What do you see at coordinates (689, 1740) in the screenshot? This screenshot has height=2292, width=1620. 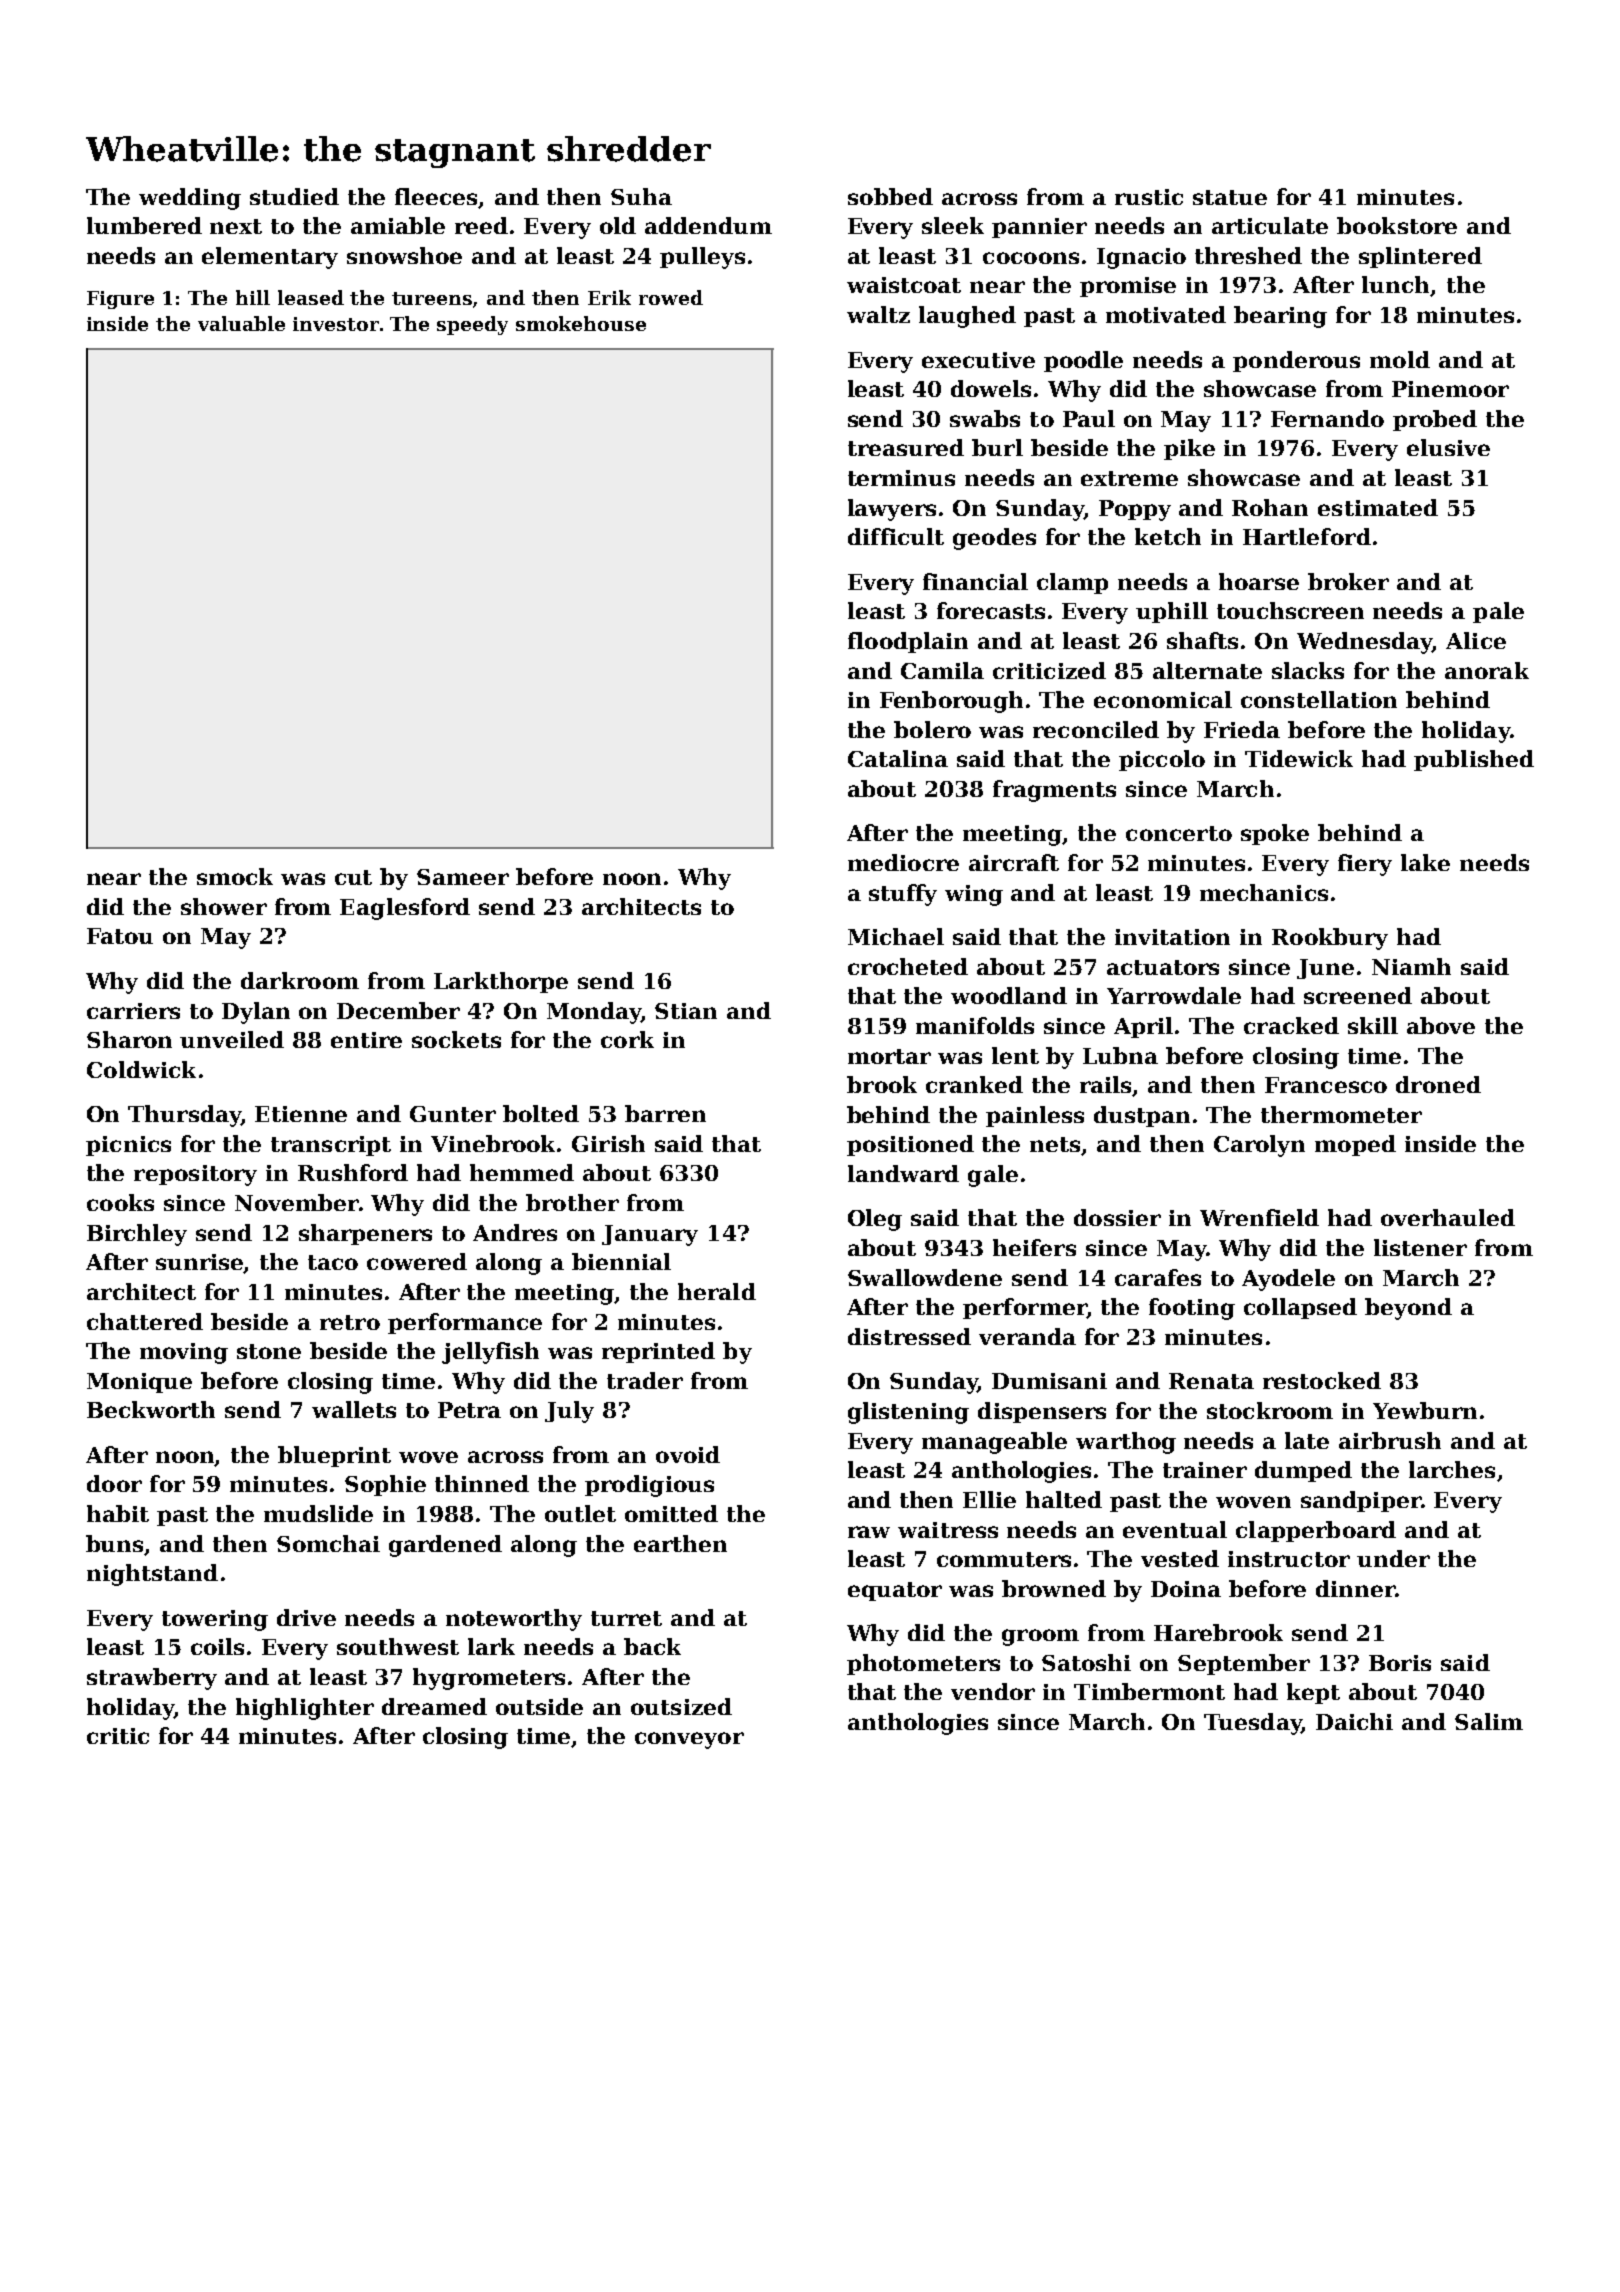 I see `conveyor` at bounding box center [689, 1740].
